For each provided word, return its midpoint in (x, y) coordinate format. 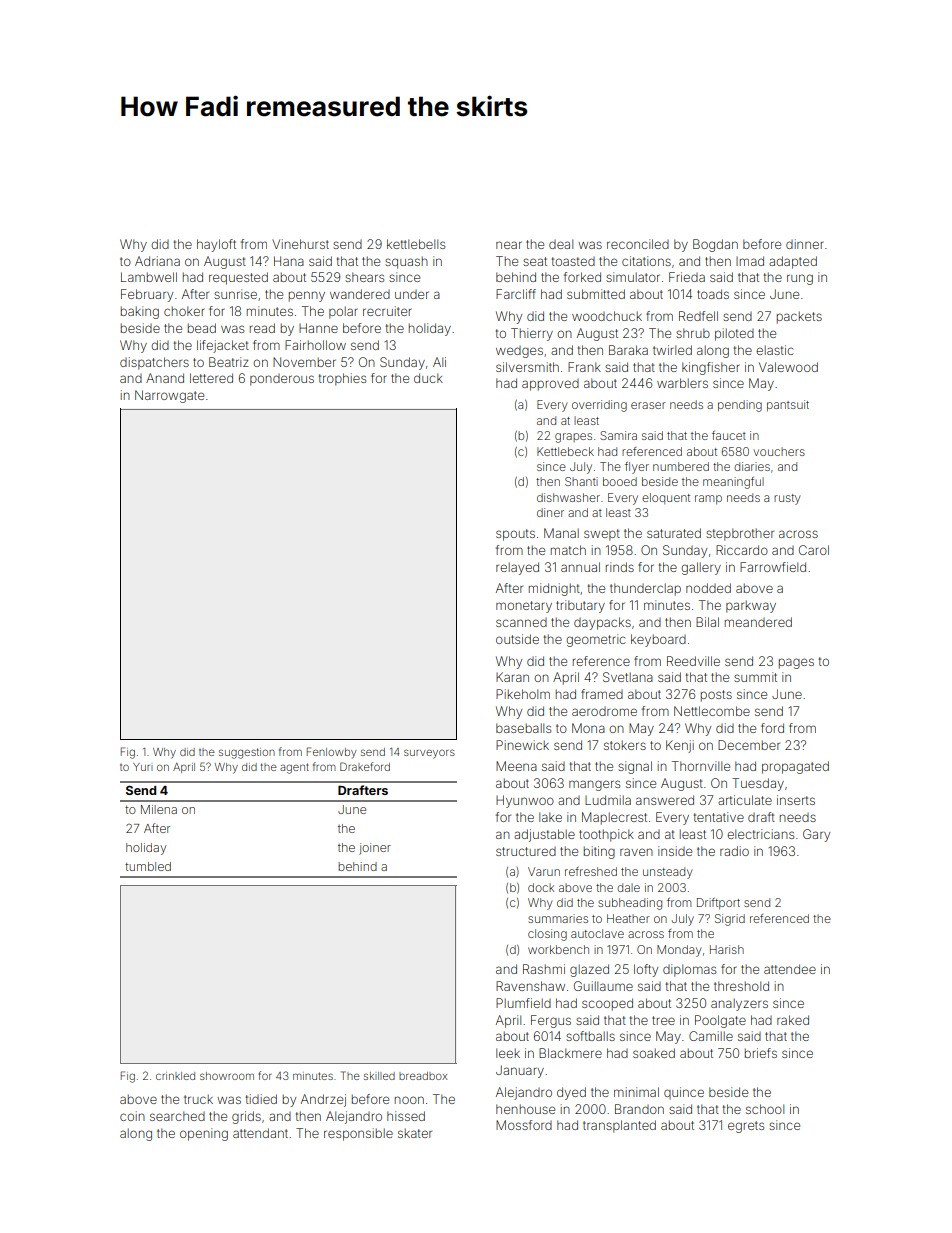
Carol (814, 550)
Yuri (143, 767)
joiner (375, 849)
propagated (795, 767)
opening (204, 1134)
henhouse (525, 1109)
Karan (512, 677)
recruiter (387, 311)
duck (428, 378)
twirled (672, 350)
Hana (289, 261)
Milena (159, 809)
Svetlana (628, 677)
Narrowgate (169, 396)
